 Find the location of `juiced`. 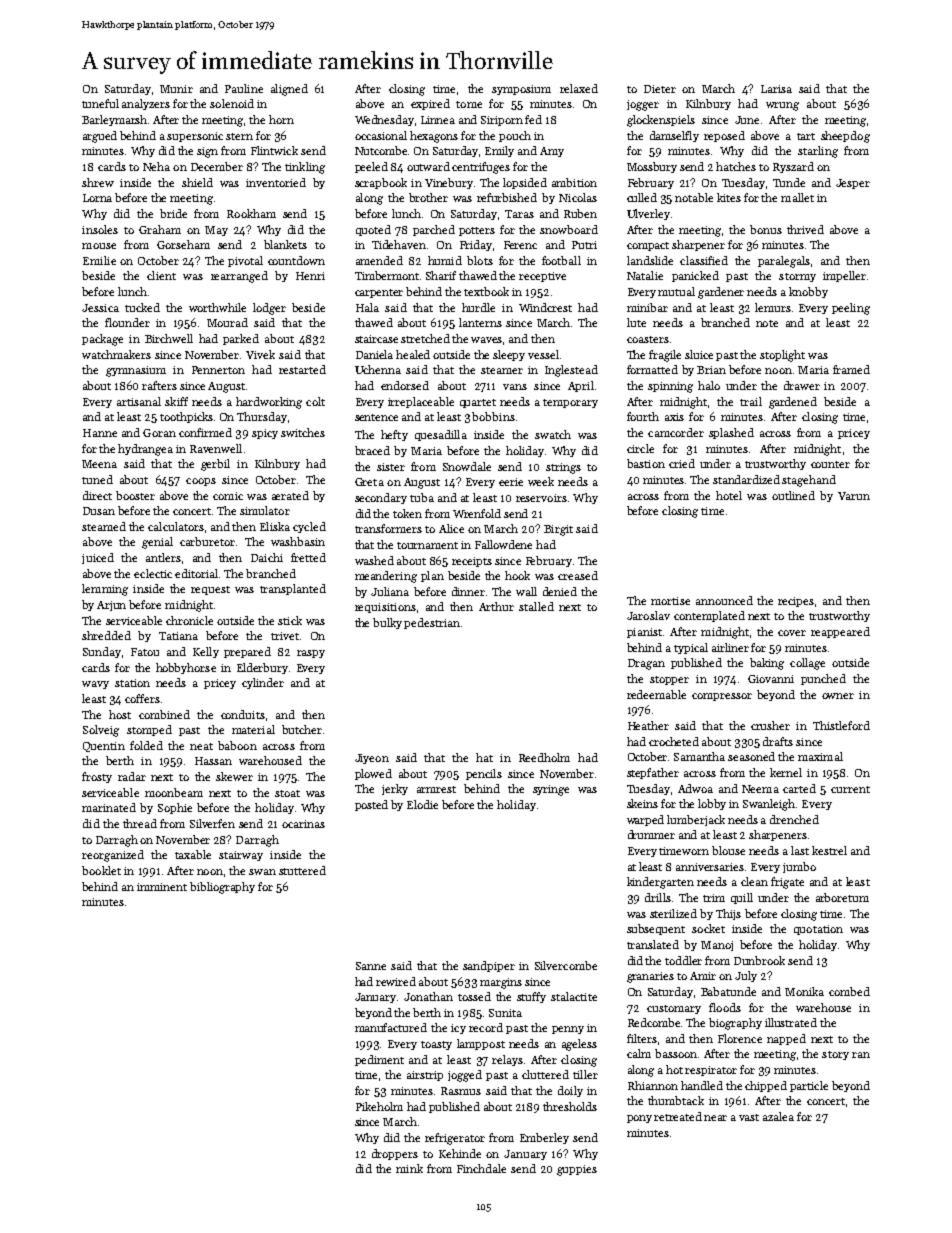

juiced is located at coordinates (98, 558).
